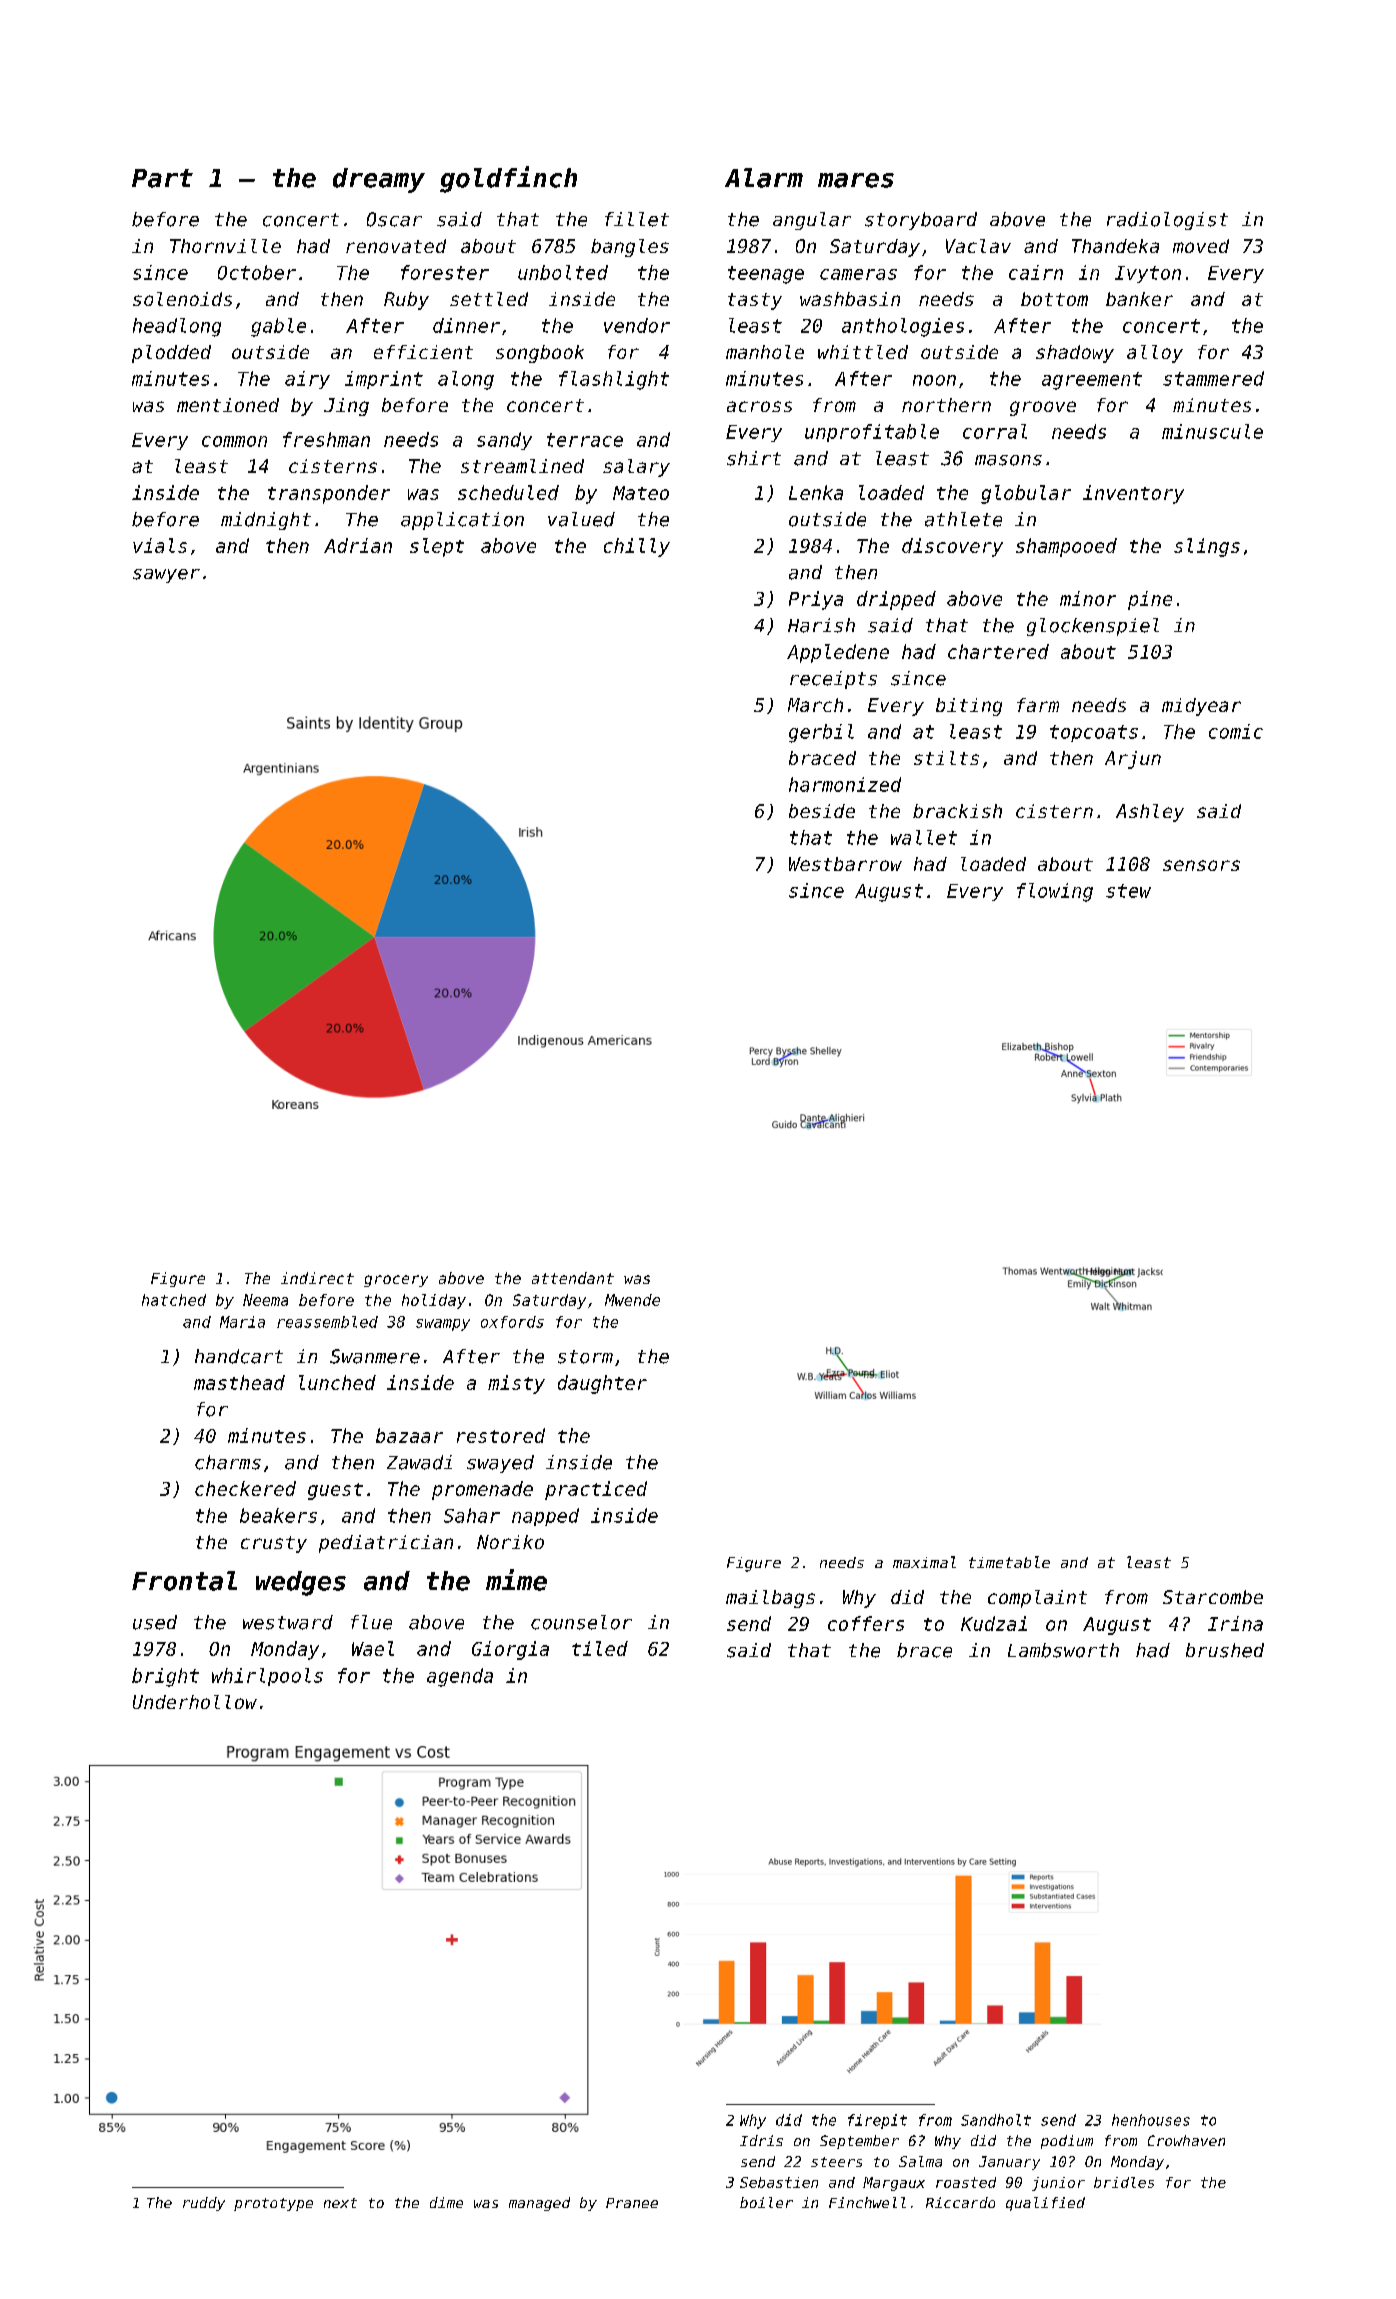 This screenshot has height=2299, width=1396. What do you see at coordinates (856, 180) in the screenshot?
I see `mares` at bounding box center [856, 180].
